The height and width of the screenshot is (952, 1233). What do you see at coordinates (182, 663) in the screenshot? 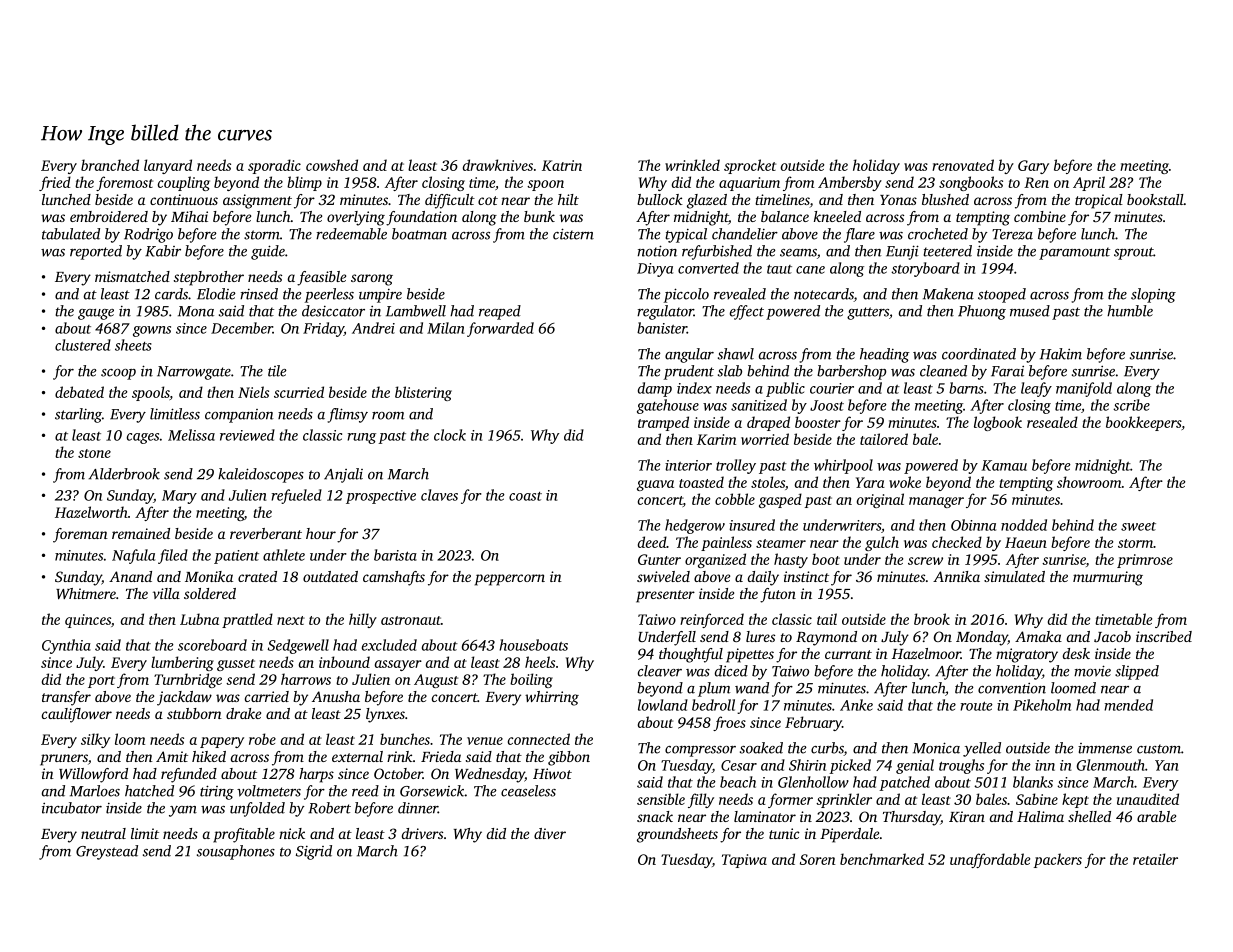
I see `lumbering` at bounding box center [182, 663].
